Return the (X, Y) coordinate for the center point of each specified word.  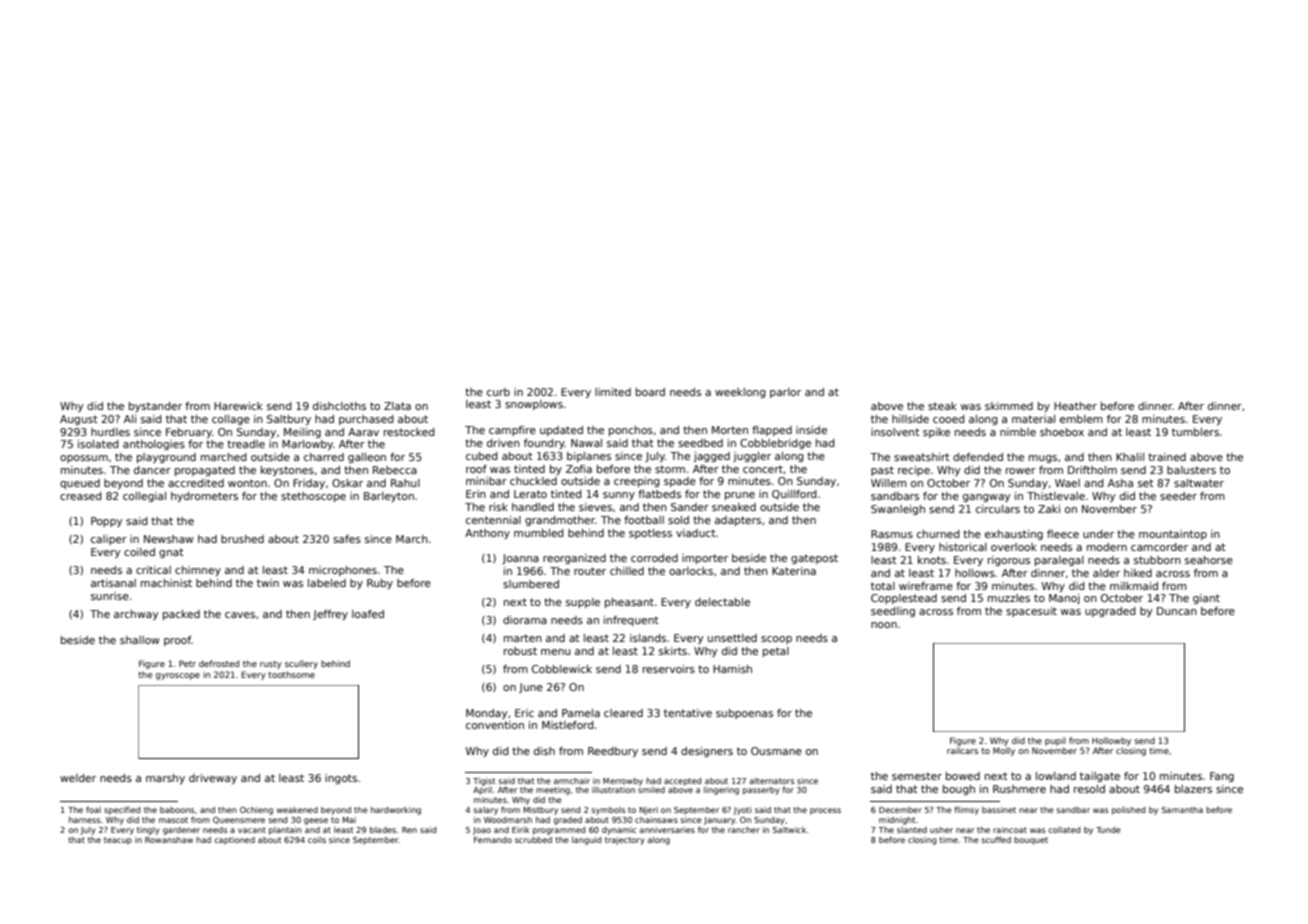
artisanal (113, 583)
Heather (1075, 406)
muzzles (1009, 598)
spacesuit (1031, 612)
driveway (213, 779)
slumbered (531, 584)
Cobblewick (562, 669)
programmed (559, 831)
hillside (910, 419)
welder (78, 778)
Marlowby (307, 445)
